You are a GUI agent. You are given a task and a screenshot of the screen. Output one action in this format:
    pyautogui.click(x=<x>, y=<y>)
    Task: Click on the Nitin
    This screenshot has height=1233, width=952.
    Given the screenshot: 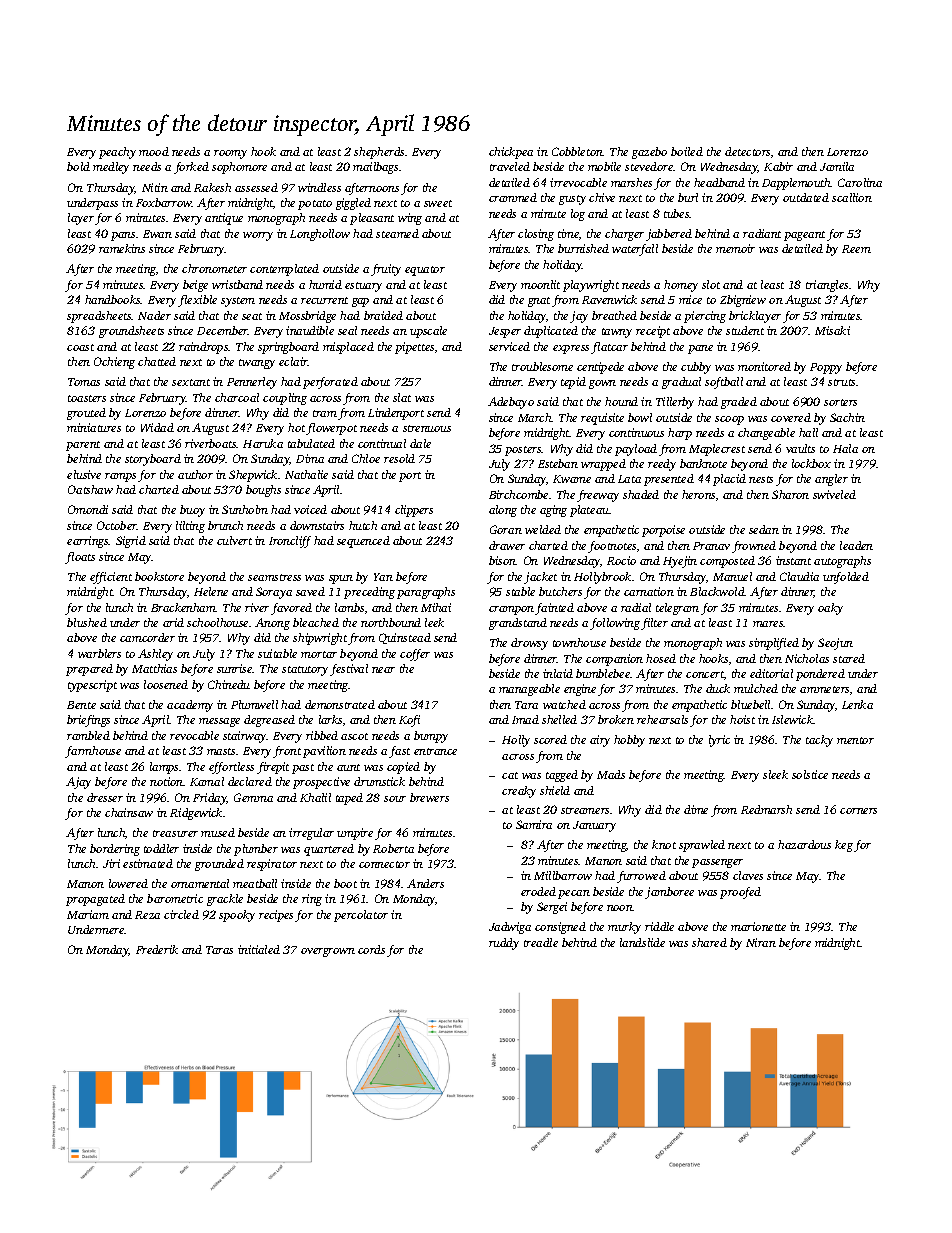 What is the action you would take?
    pyautogui.click(x=155, y=187)
